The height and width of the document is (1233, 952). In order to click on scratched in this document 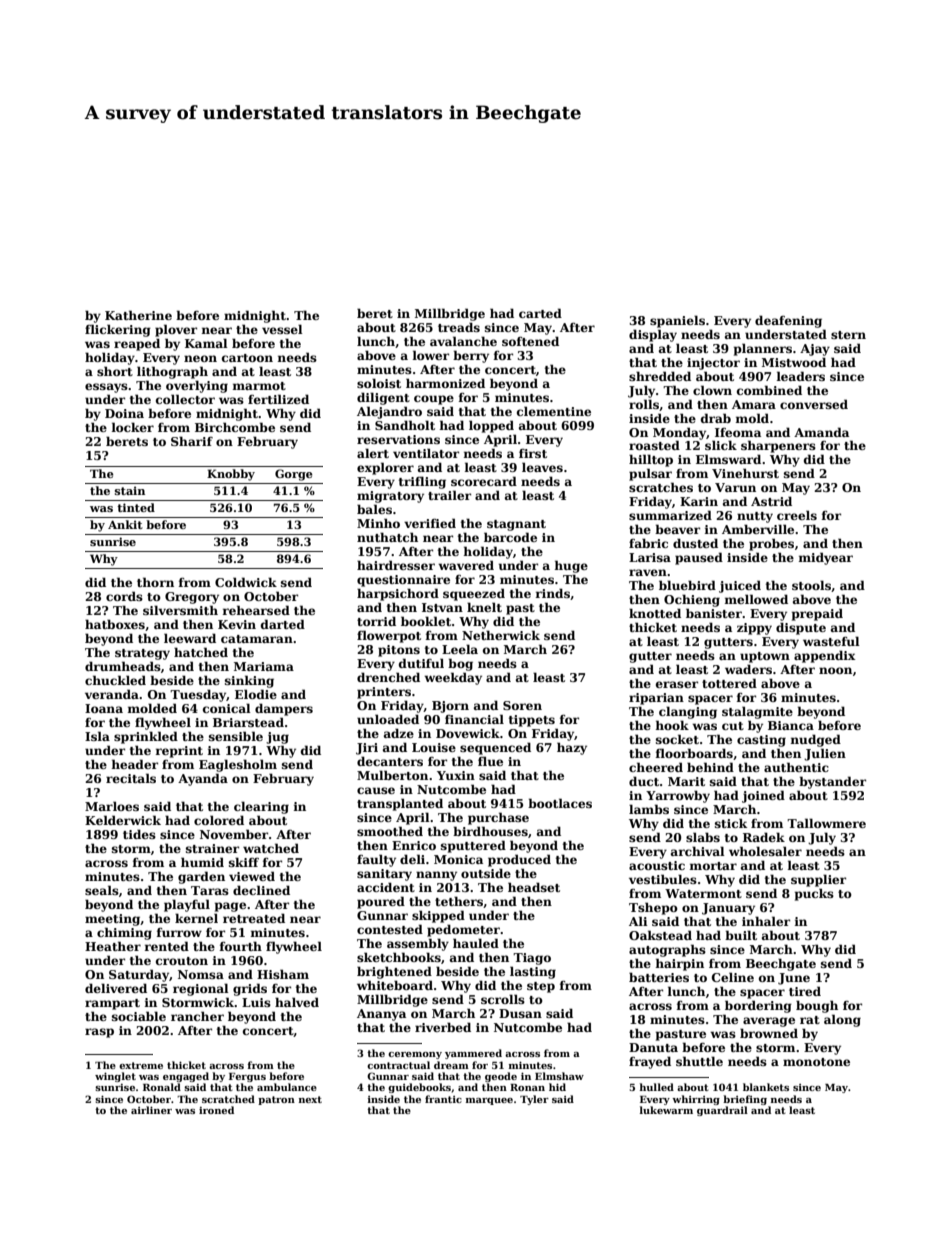, I will do `click(228, 1099)`.
